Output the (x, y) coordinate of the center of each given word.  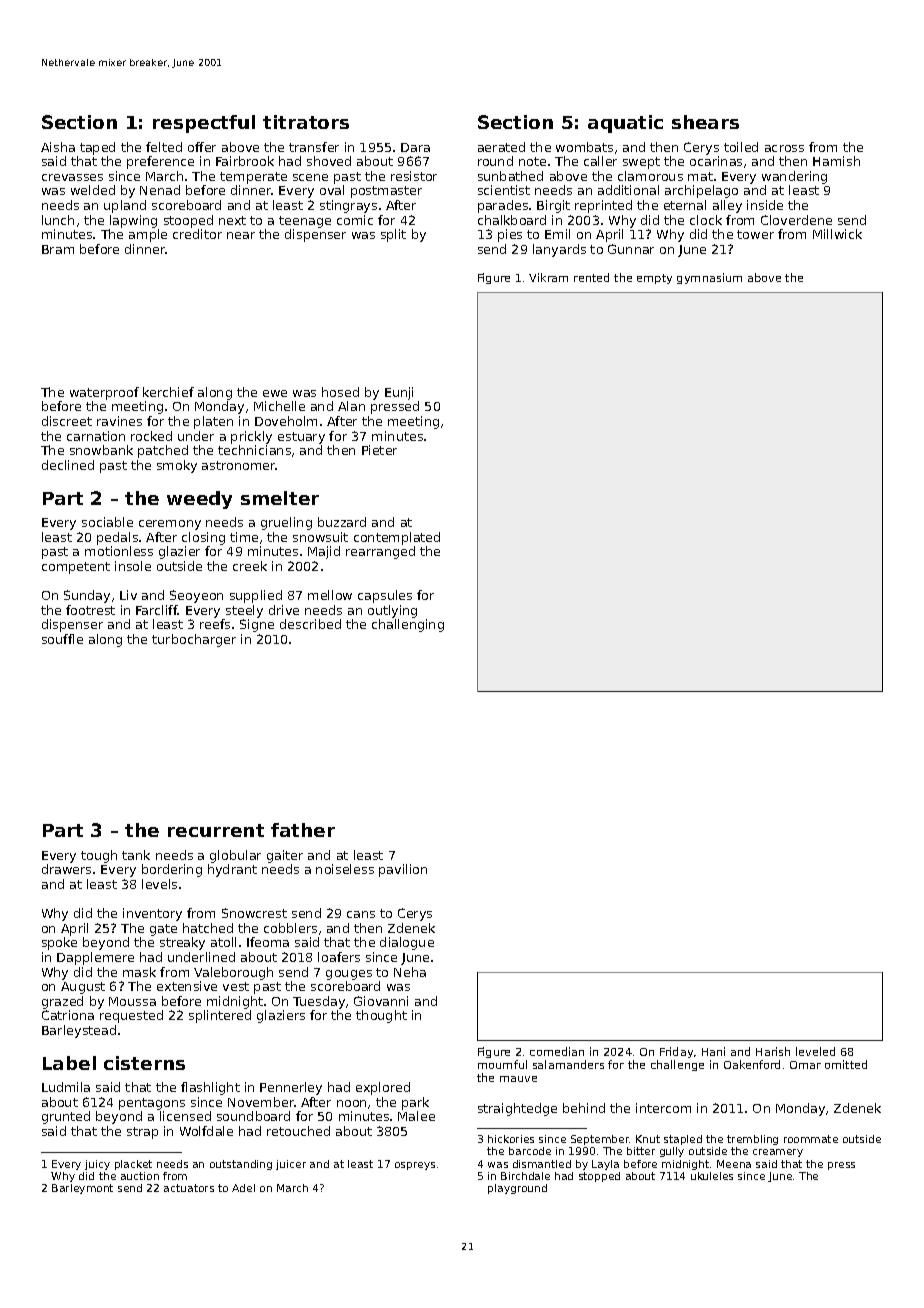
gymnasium (709, 278)
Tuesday (319, 1002)
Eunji (399, 393)
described (310, 624)
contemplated (397, 538)
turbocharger (194, 640)
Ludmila (66, 1087)
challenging (408, 625)
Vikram (548, 277)
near (241, 235)
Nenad (160, 190)
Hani (713, 1051)
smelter (280, 498)
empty (654, 279)
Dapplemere (95, 958)
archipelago (701, 191)
